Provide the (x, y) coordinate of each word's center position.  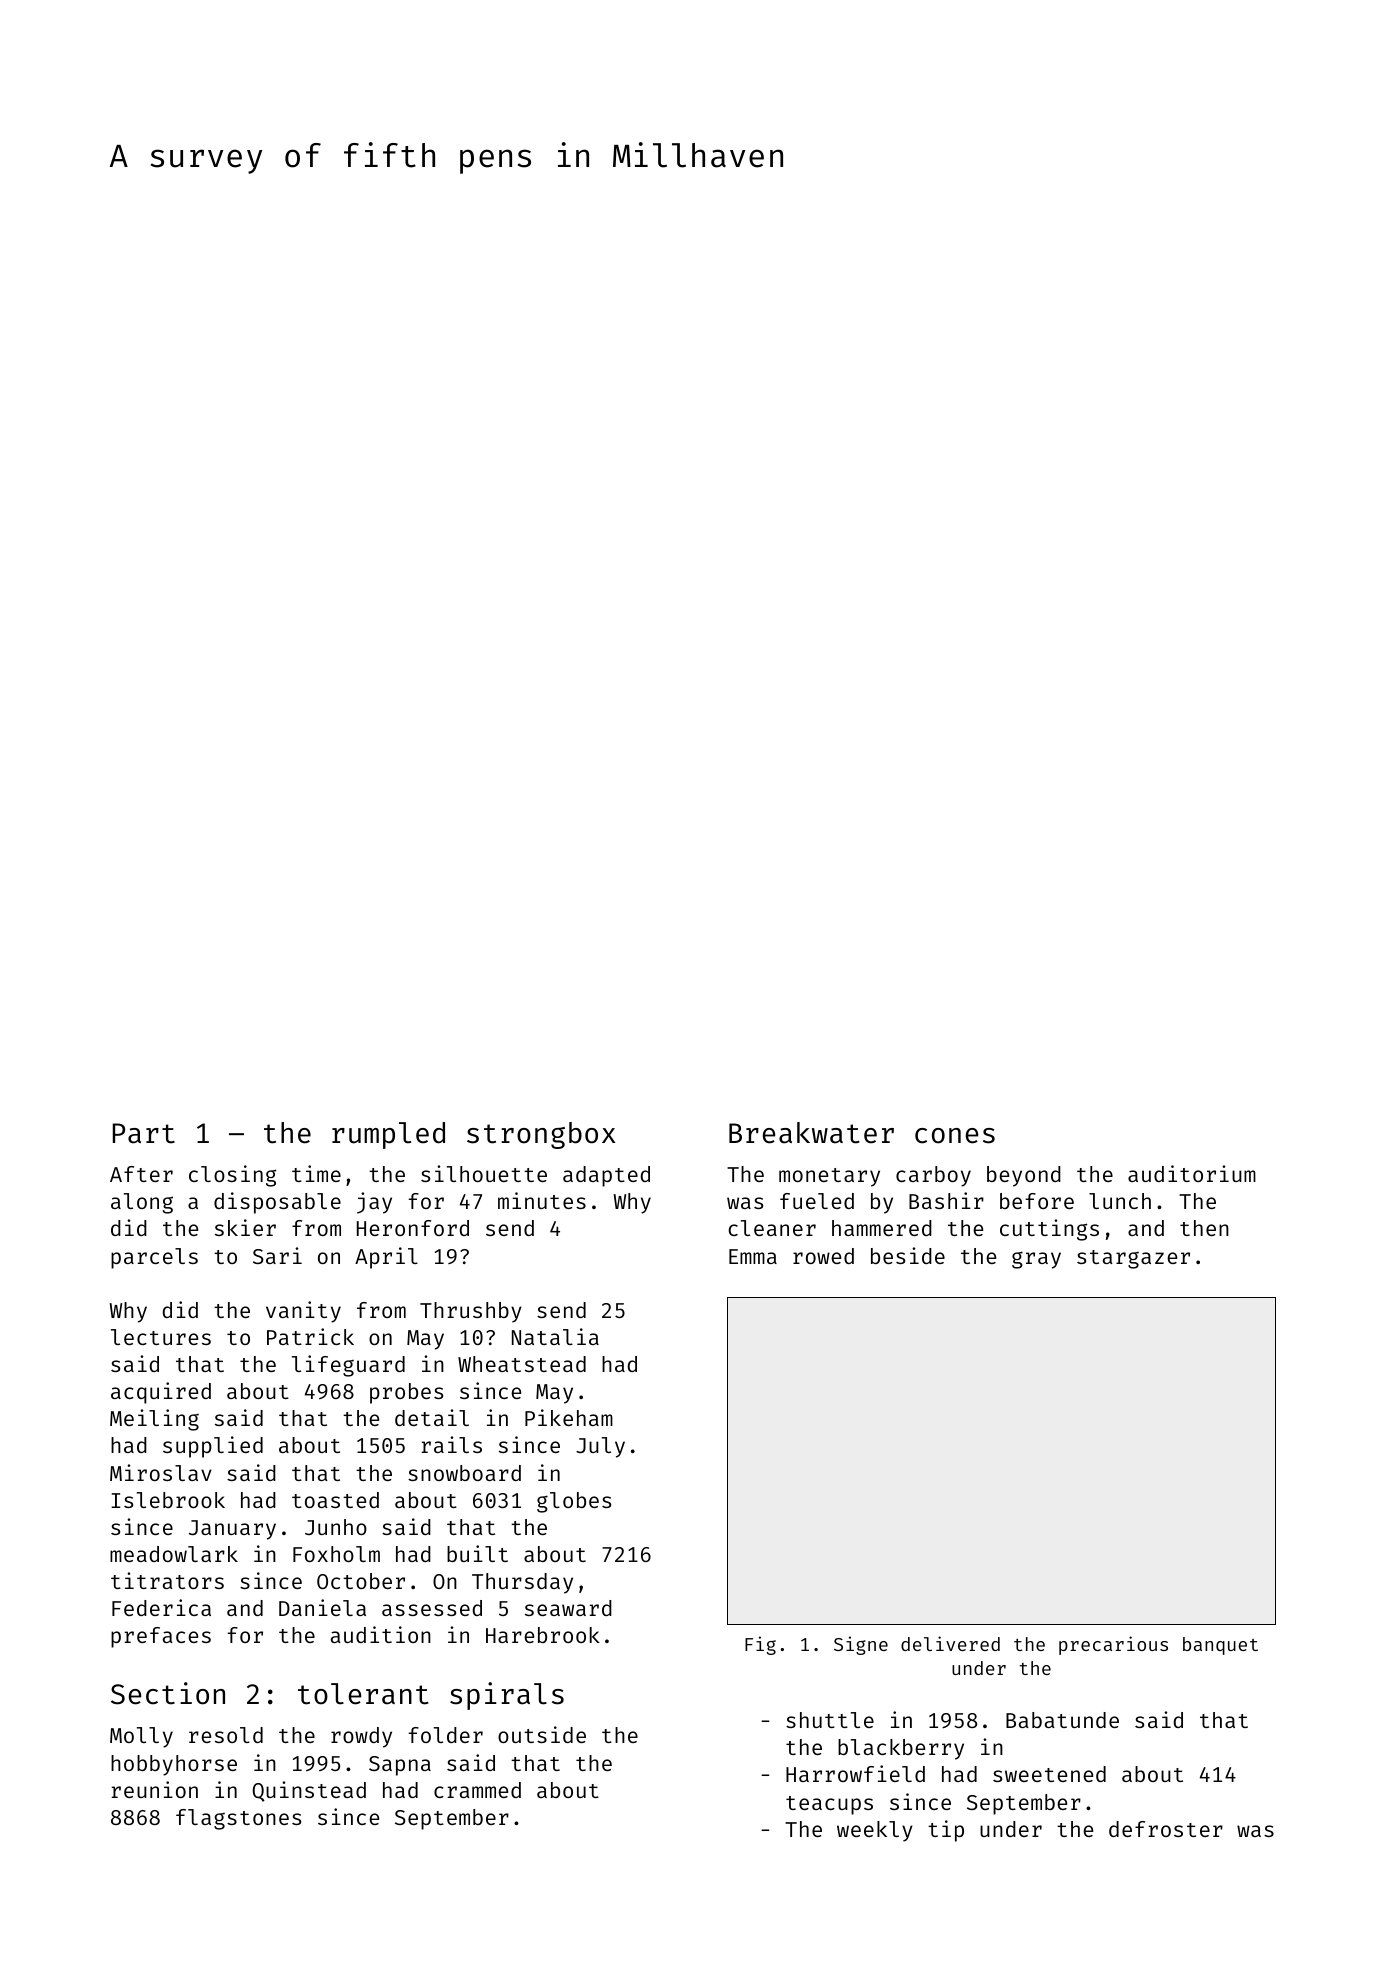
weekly (875, 1831)
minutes (542, 1200)
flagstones (238, 1819)
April (386, 1258)
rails (452, 1444)
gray (1036, 1260)
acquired (161, 1393)
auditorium (1192, 1173)
